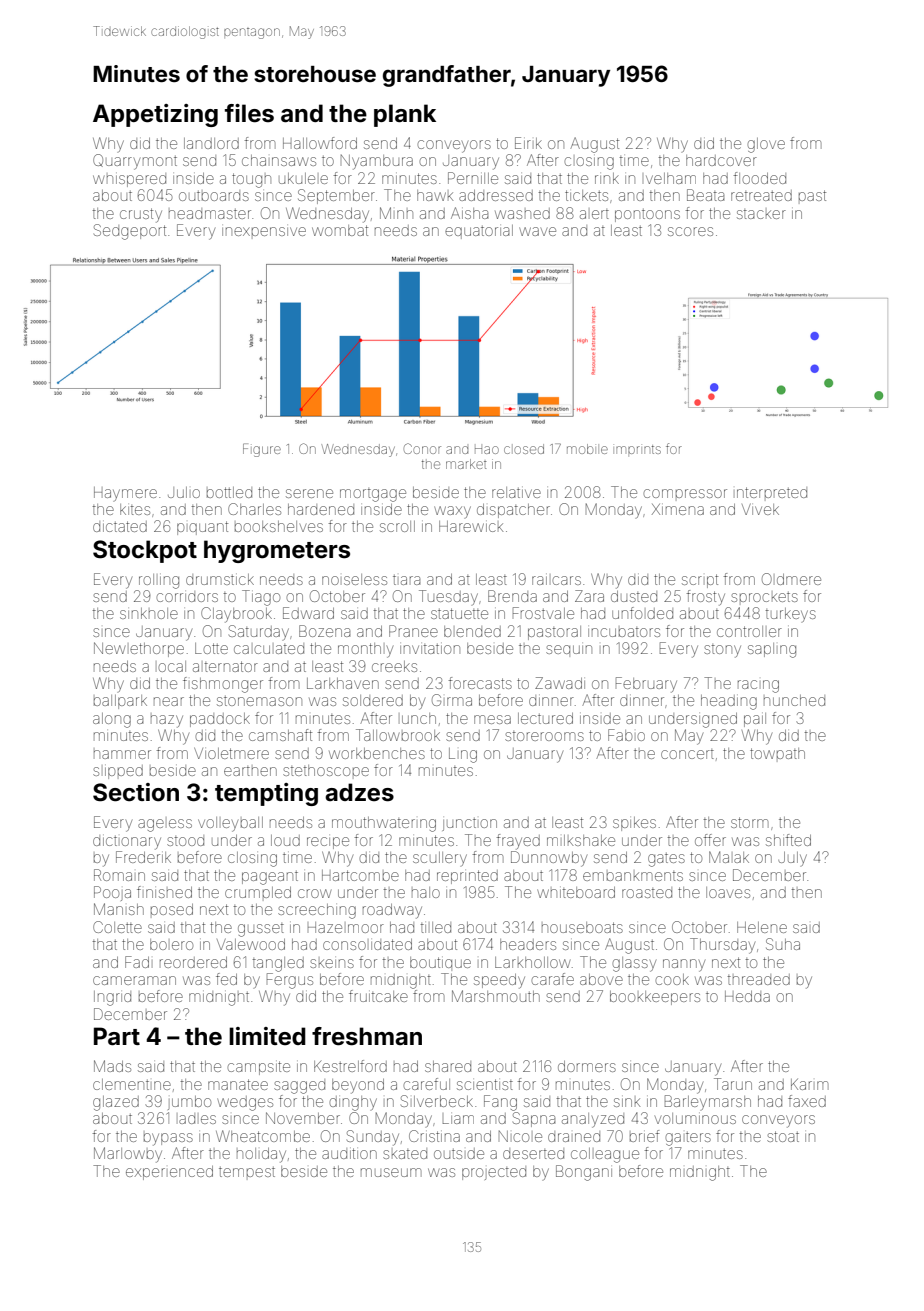 This screenshot has width=924, height=1311. What do you see at coordinates (278, 964) in the screenshot?
I see `tangled` at bounding box center [278, 964].
